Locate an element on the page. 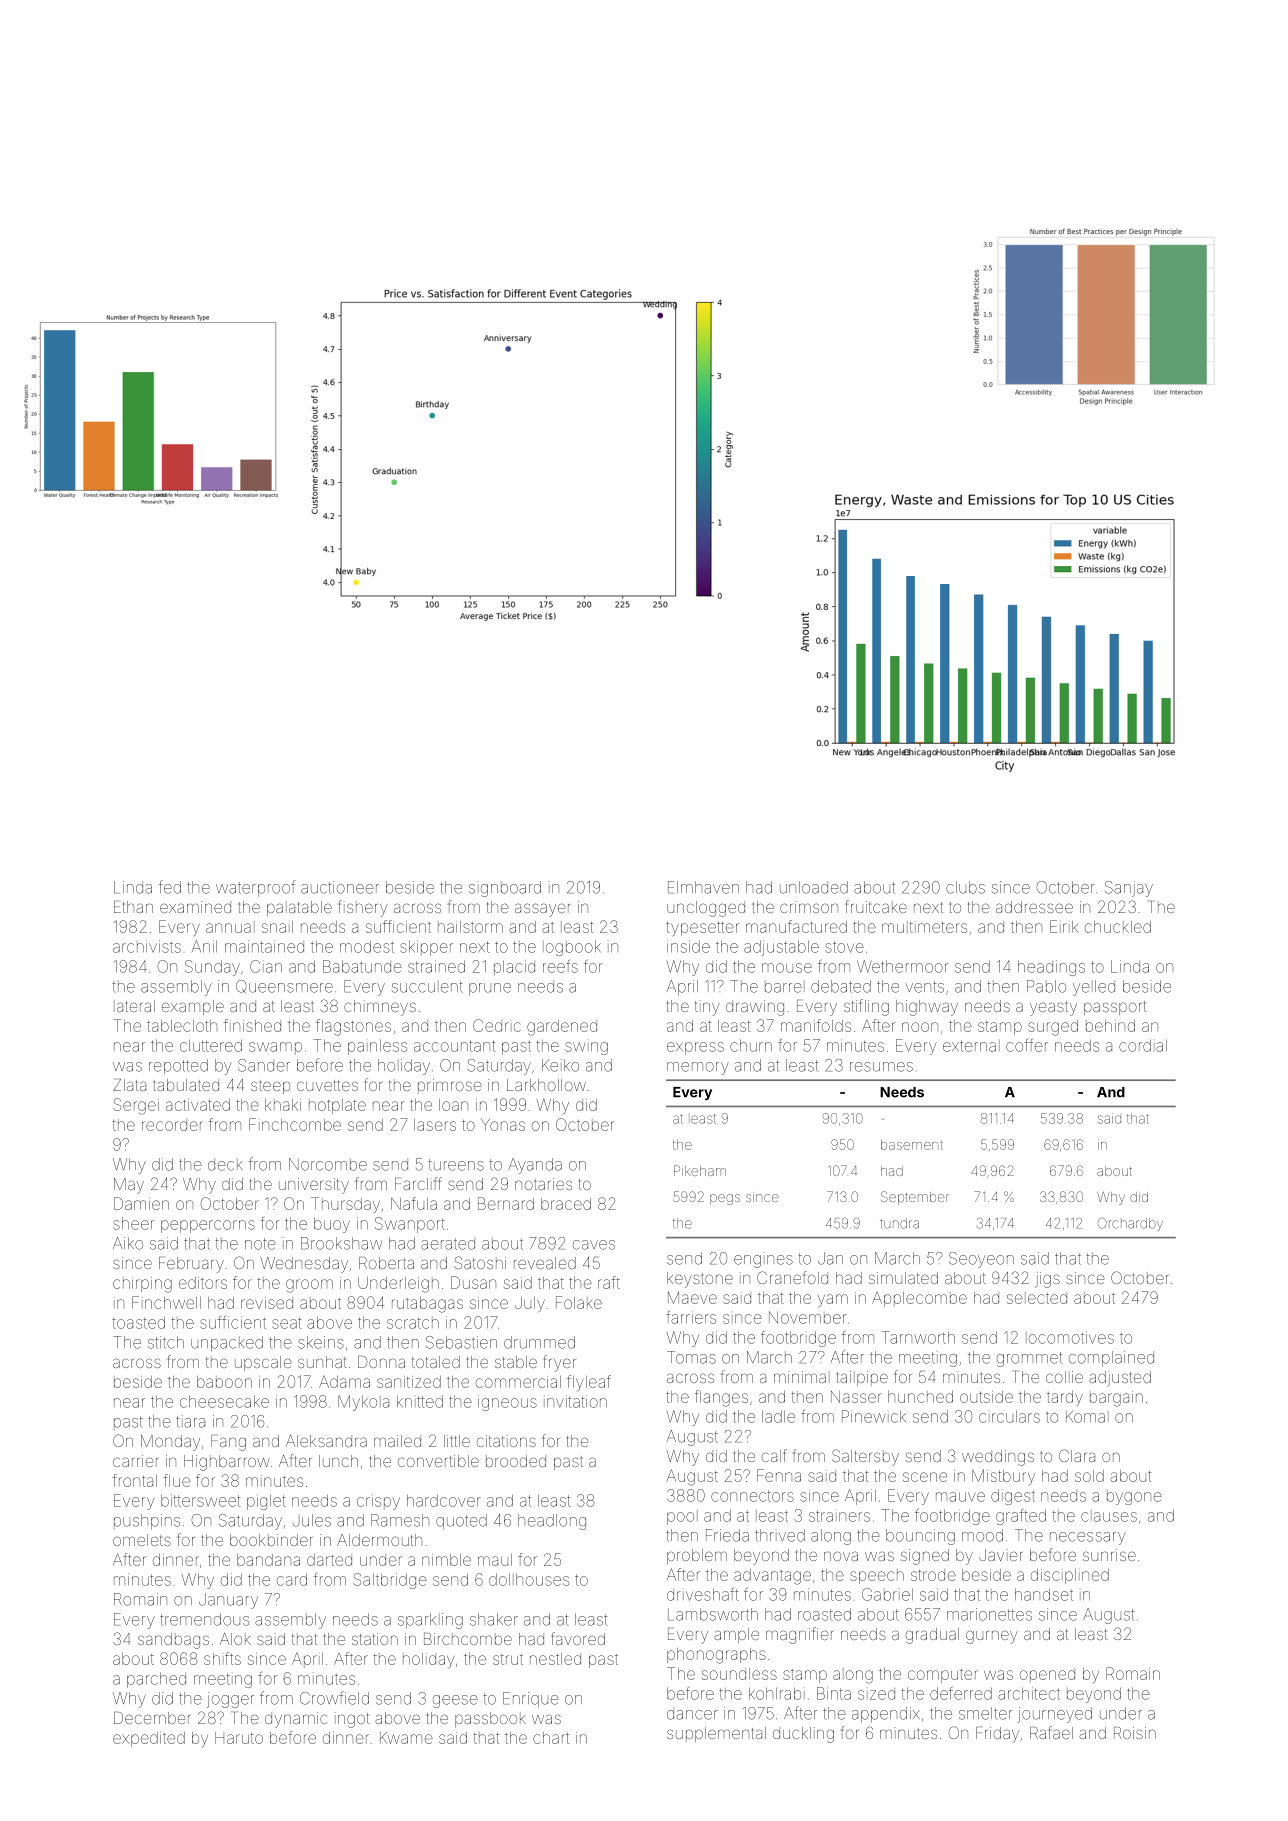 Image resolution: width=1288 pixels, height=1821 pixels. passbook is located at coordinates (490, 1719).
